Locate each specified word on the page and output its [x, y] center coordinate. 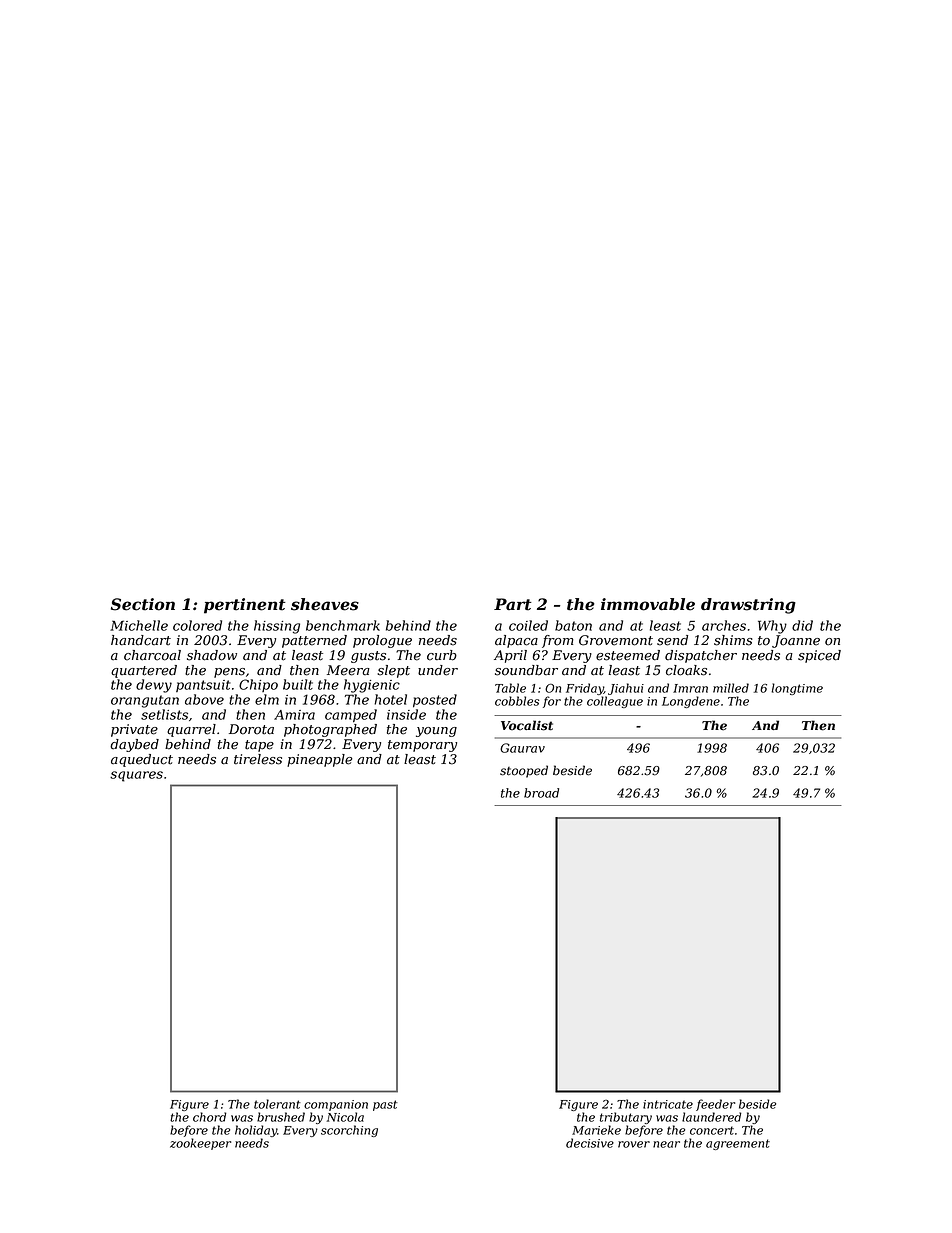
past [385, 1105]
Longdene [691, 702]
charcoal [152, 655]
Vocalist [527, 725]
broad [541, 793]
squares [136, 776]
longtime [797, 689]
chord [209, 1117]
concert [712, 1130]
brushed [281, 1117]
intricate [668, 1104]
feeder [715, 1105]
